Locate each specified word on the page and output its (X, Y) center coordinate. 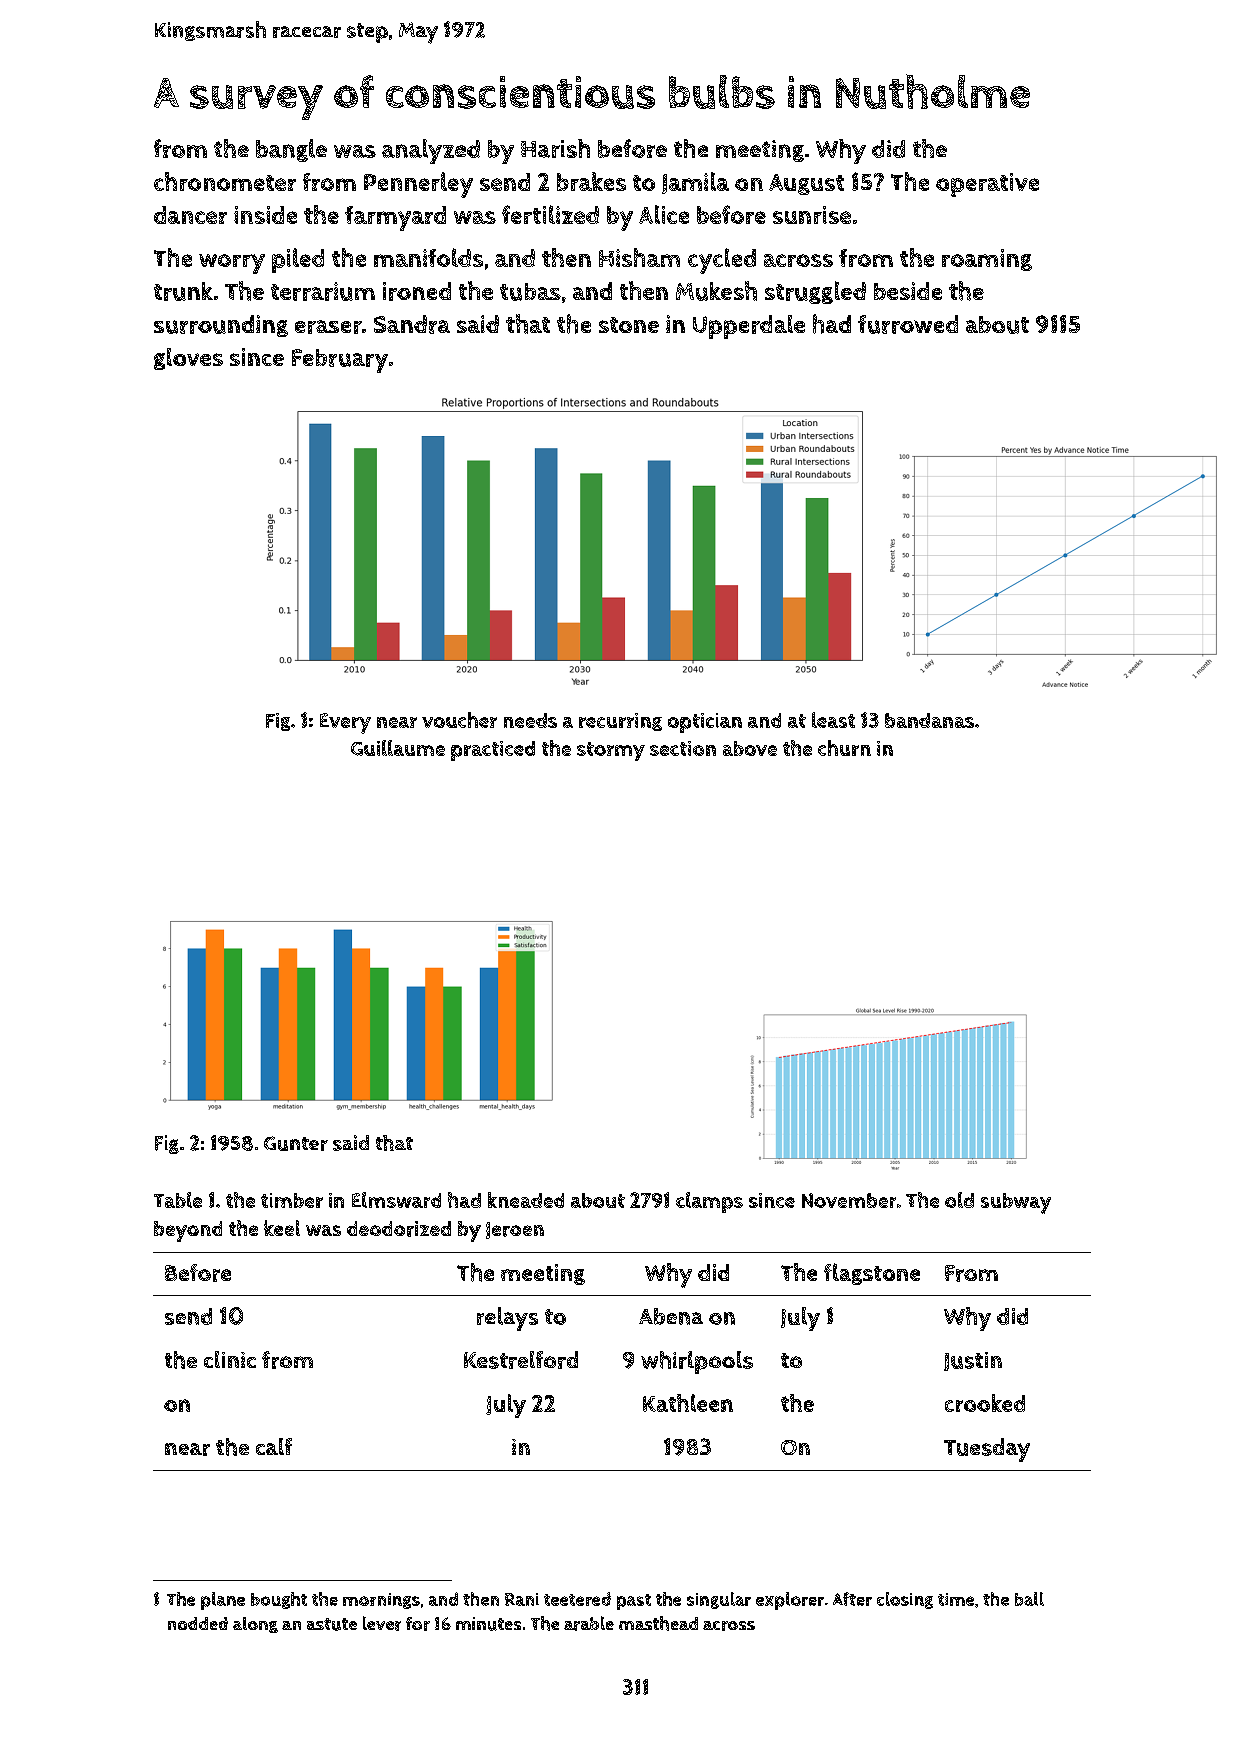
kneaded (526, 1200)
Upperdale (749, 327)
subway (1016, 1203)
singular (719, 1600)
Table (178, 1200)
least (833, 720)
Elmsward (396, 1200)
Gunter (296, 1143)
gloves (188, 359)
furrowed (908, 324)
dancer (190, 215)
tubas (530, 292)
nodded (198, 1623)
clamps (709, 1202)
